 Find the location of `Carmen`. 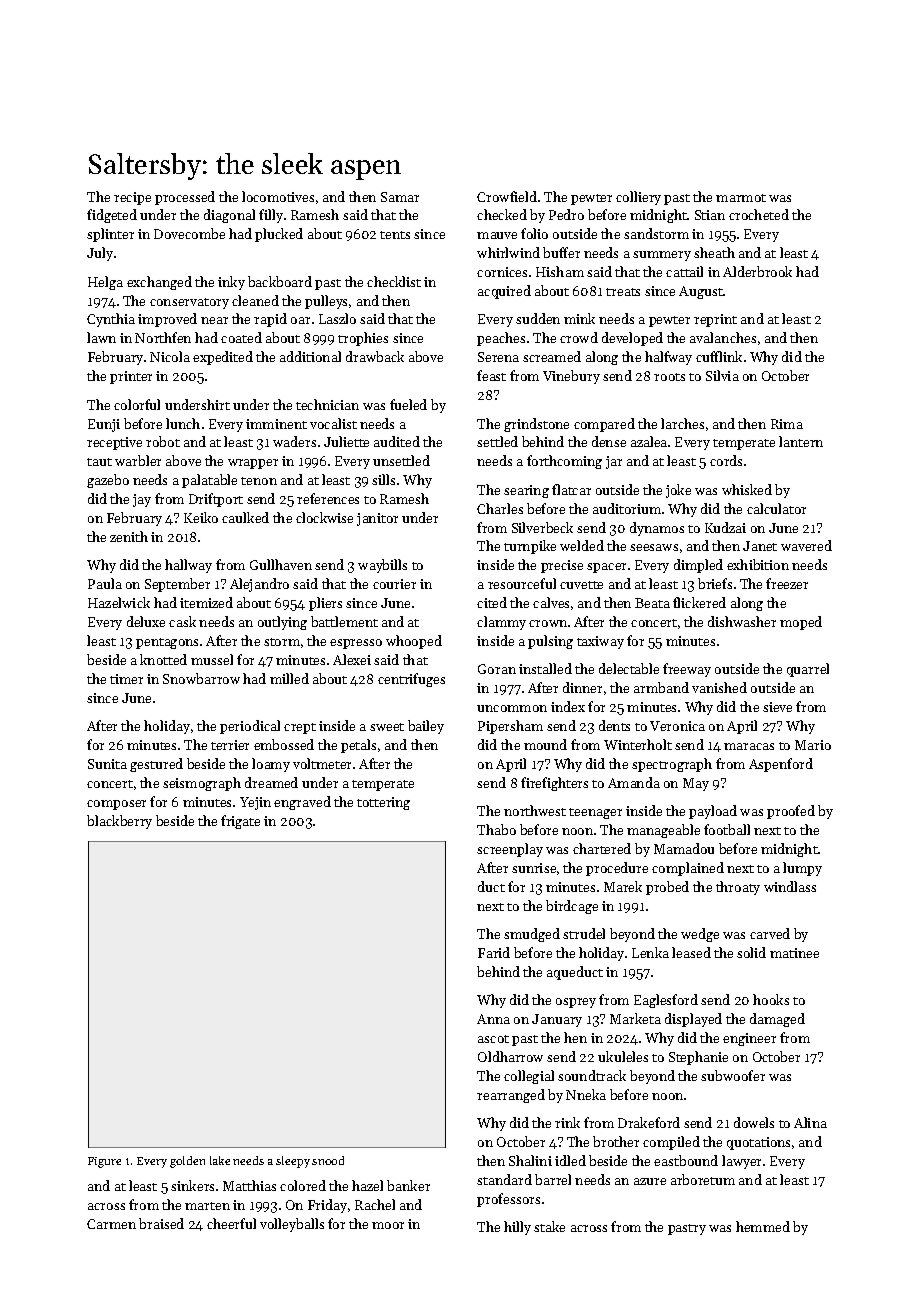

Carmen is located at coordinates (111, 1224).
